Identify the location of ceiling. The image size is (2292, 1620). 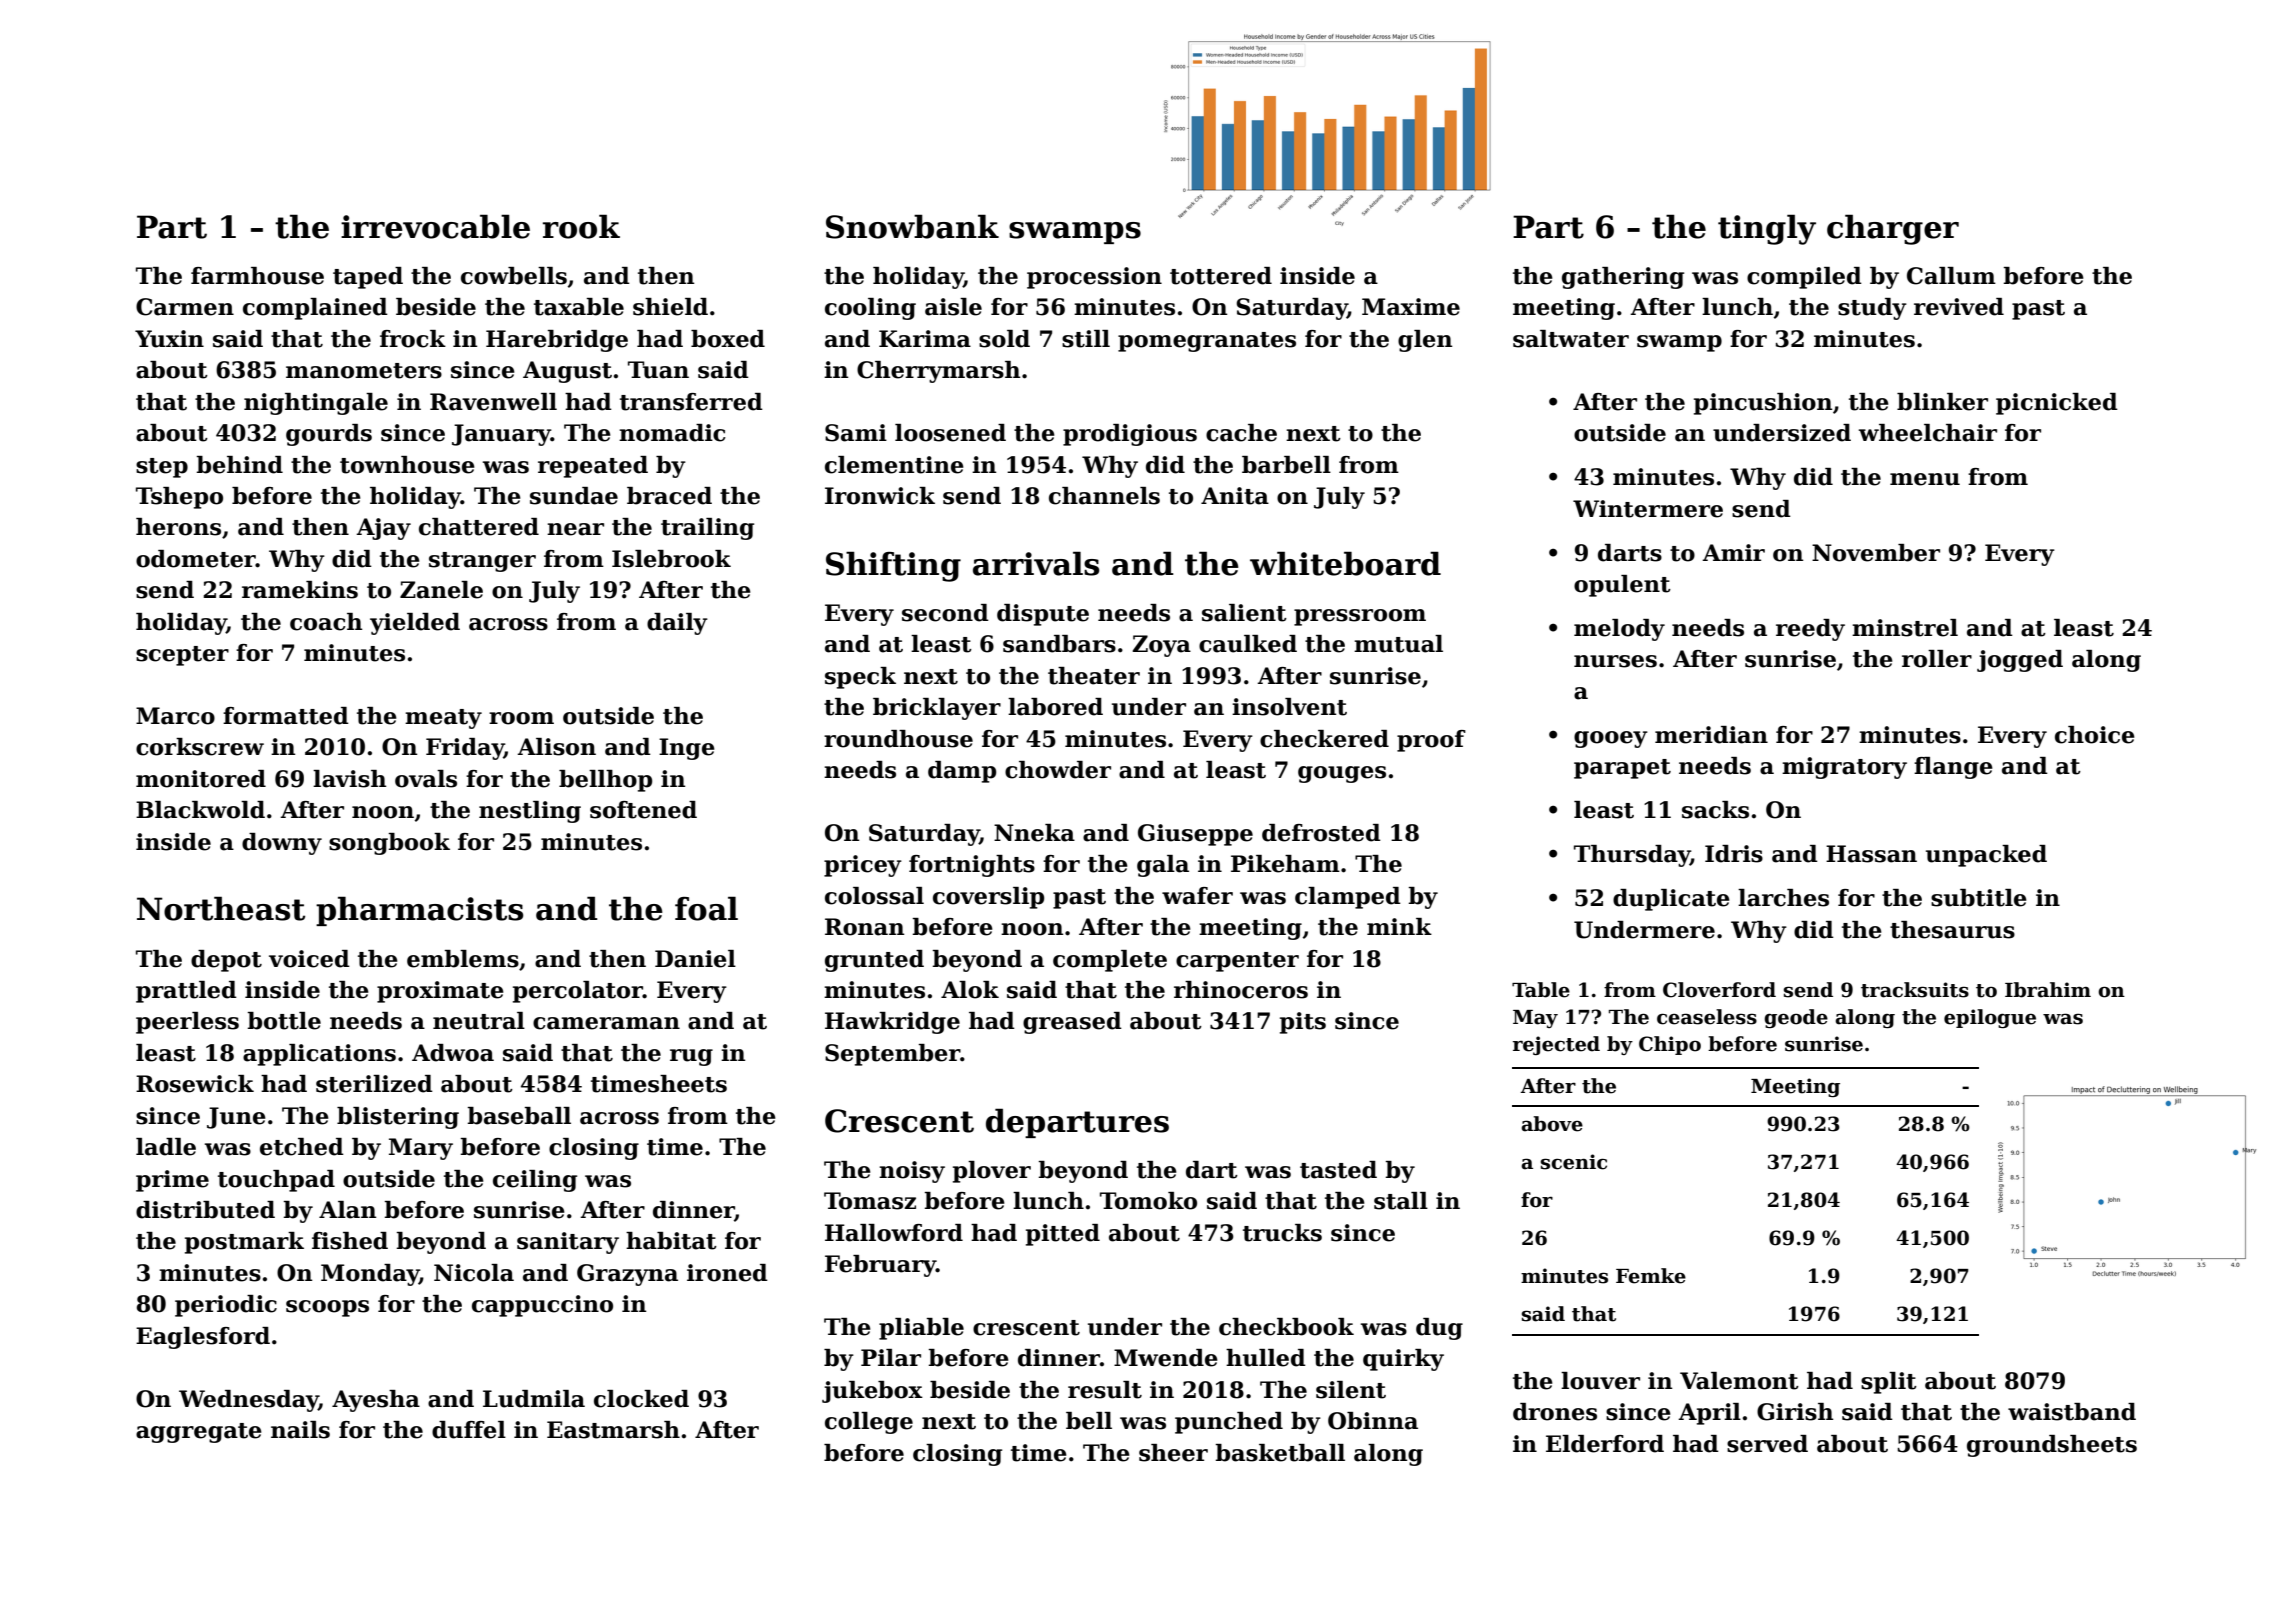
(535, 1181).
